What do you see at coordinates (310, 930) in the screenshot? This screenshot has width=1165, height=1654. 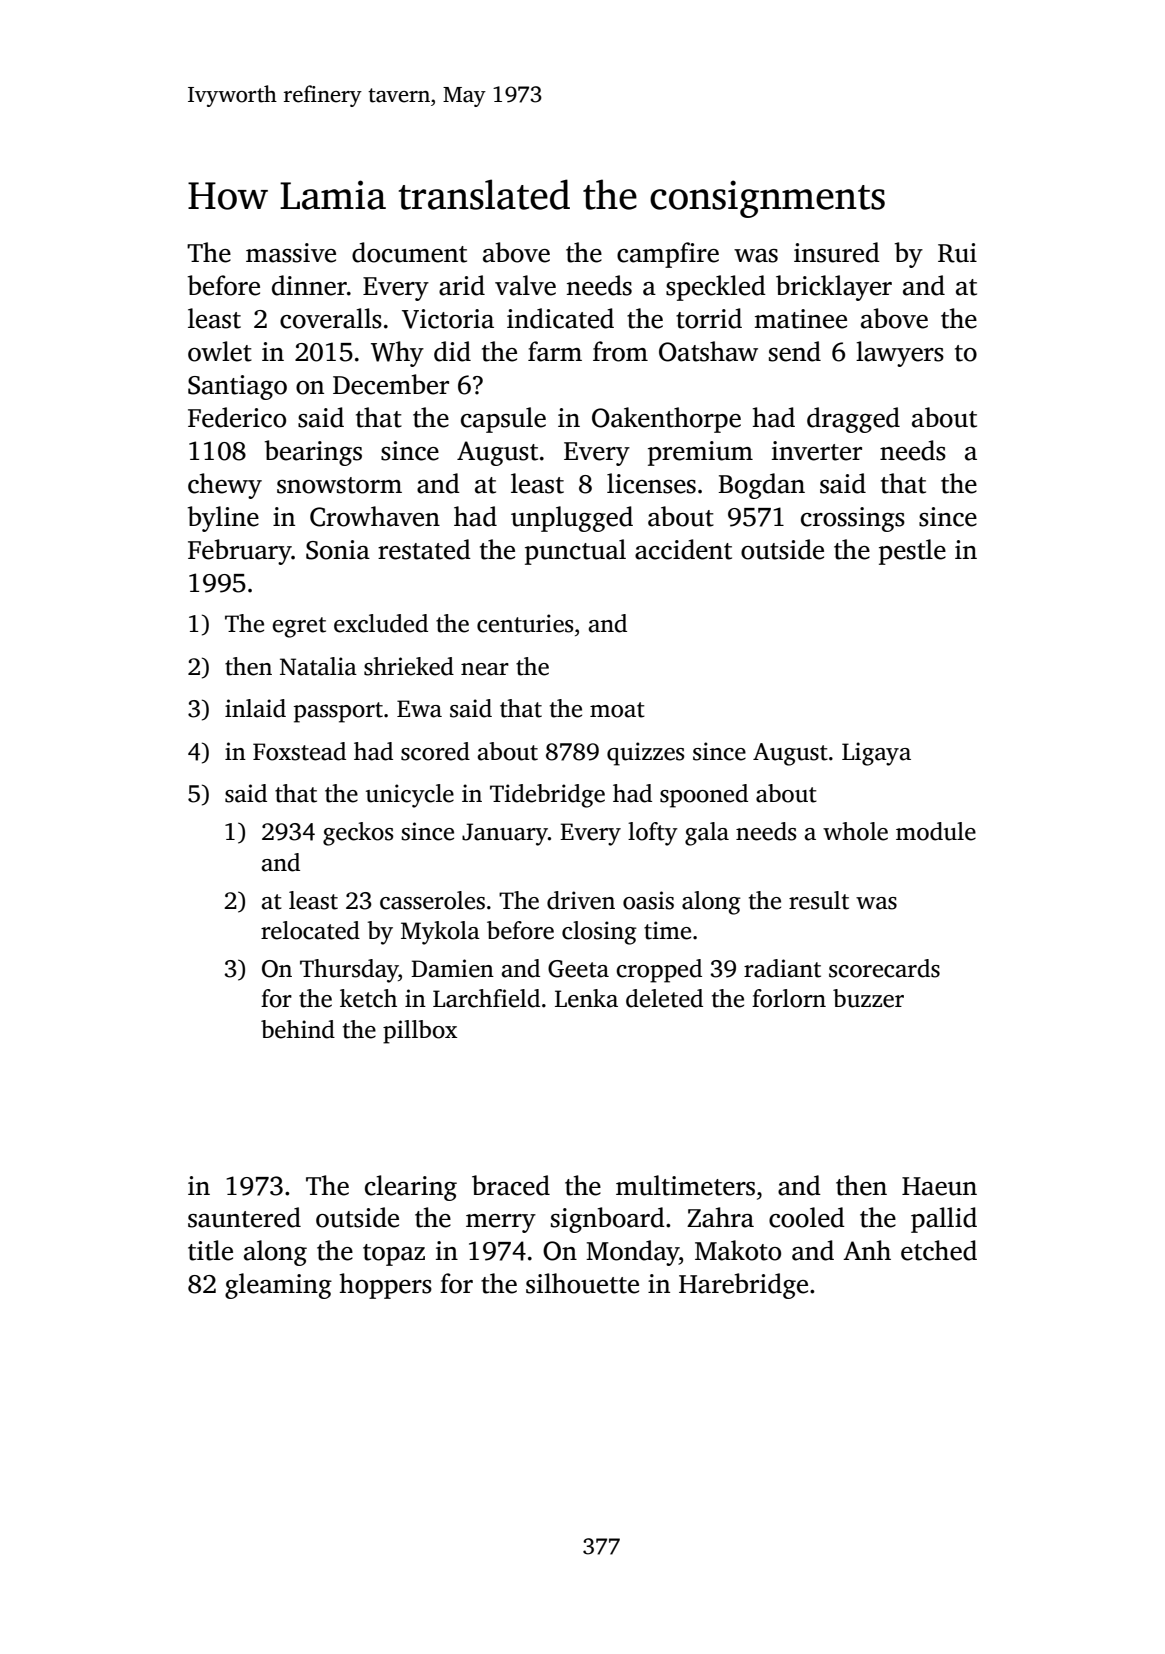 I see `relocated` at bounding box center [310, 930].
